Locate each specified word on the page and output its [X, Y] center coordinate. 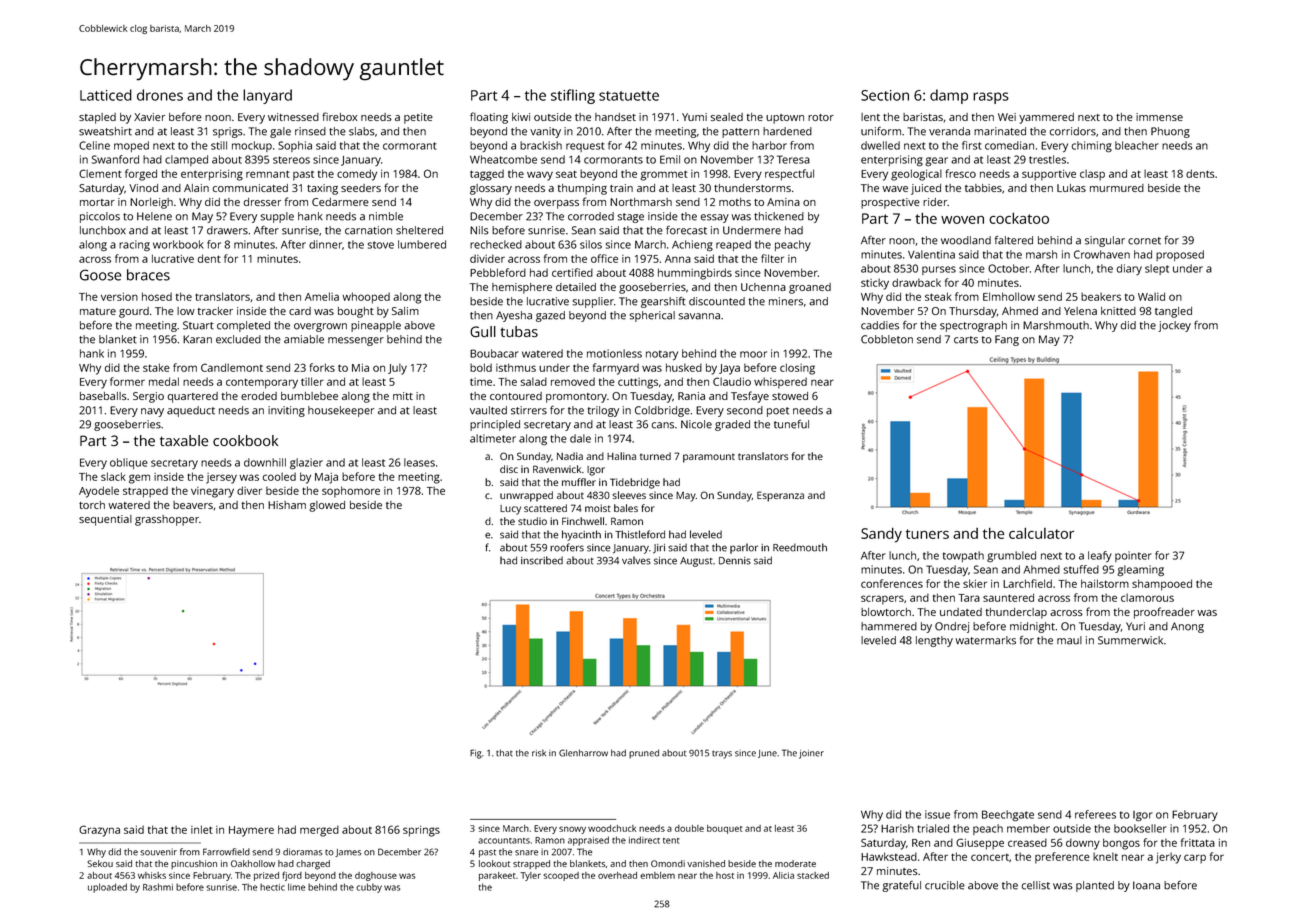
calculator [1041, 533]
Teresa [793, 159]
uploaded [107, 888]
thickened [779, 216]
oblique [129, 463]
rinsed [310, 131]
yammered [1046, 118]
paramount [709, 458]
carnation [368, 230]
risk [539, 753]
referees [1095, 814]
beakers [1101, 296]
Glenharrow [583, 753]
